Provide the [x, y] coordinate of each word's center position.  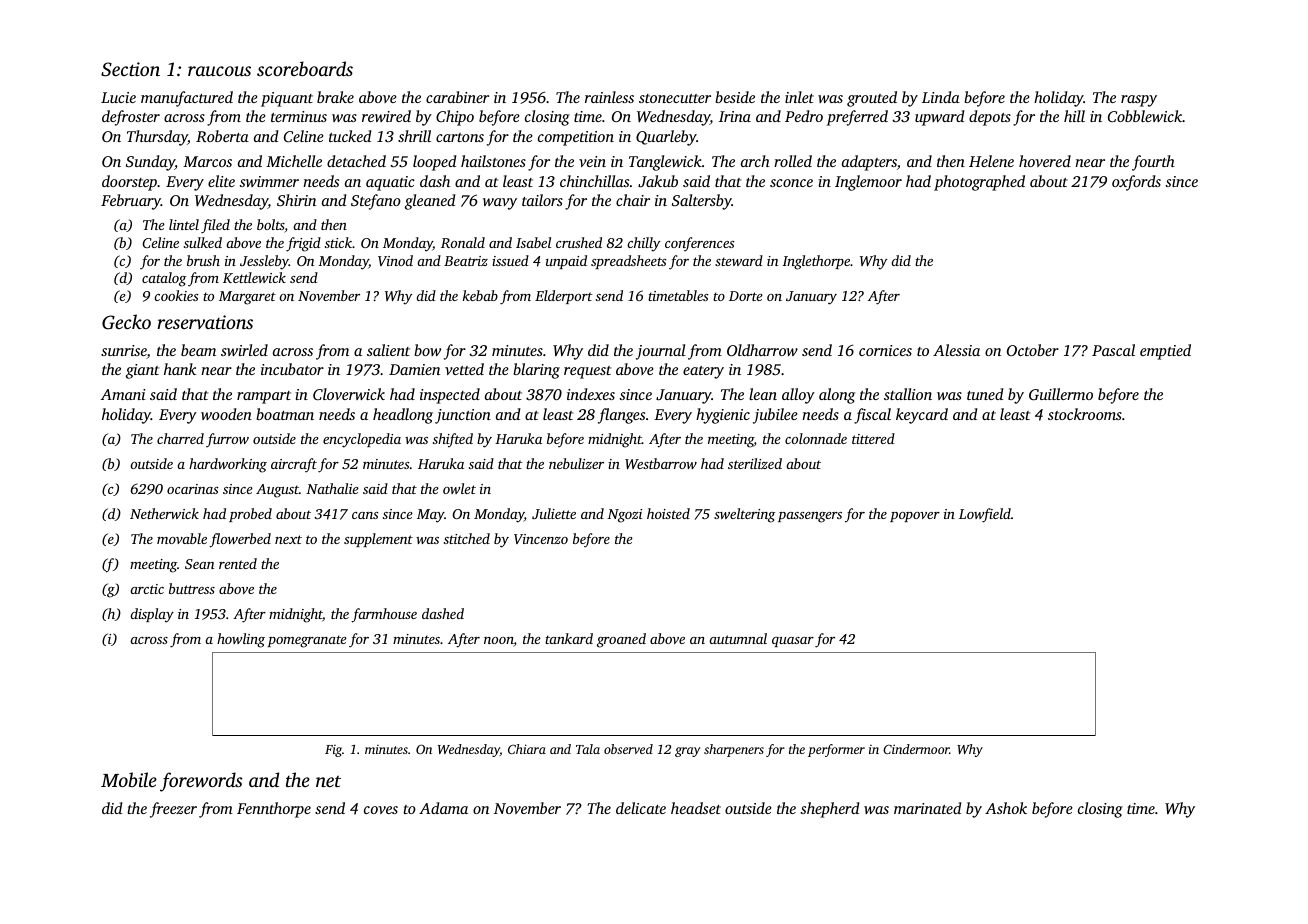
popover [915, 517]
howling [241, 640]
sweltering [744, 515]
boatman [285, 414]
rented [238, 563]
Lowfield [985, 515]
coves [381, 810]
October [1033, 350]
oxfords [1136, 183]
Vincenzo [541, 539]
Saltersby [702, 202]
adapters [869, 163]
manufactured [187, 99]
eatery [703, 372]
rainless [609, 97]
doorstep [129, 183]
